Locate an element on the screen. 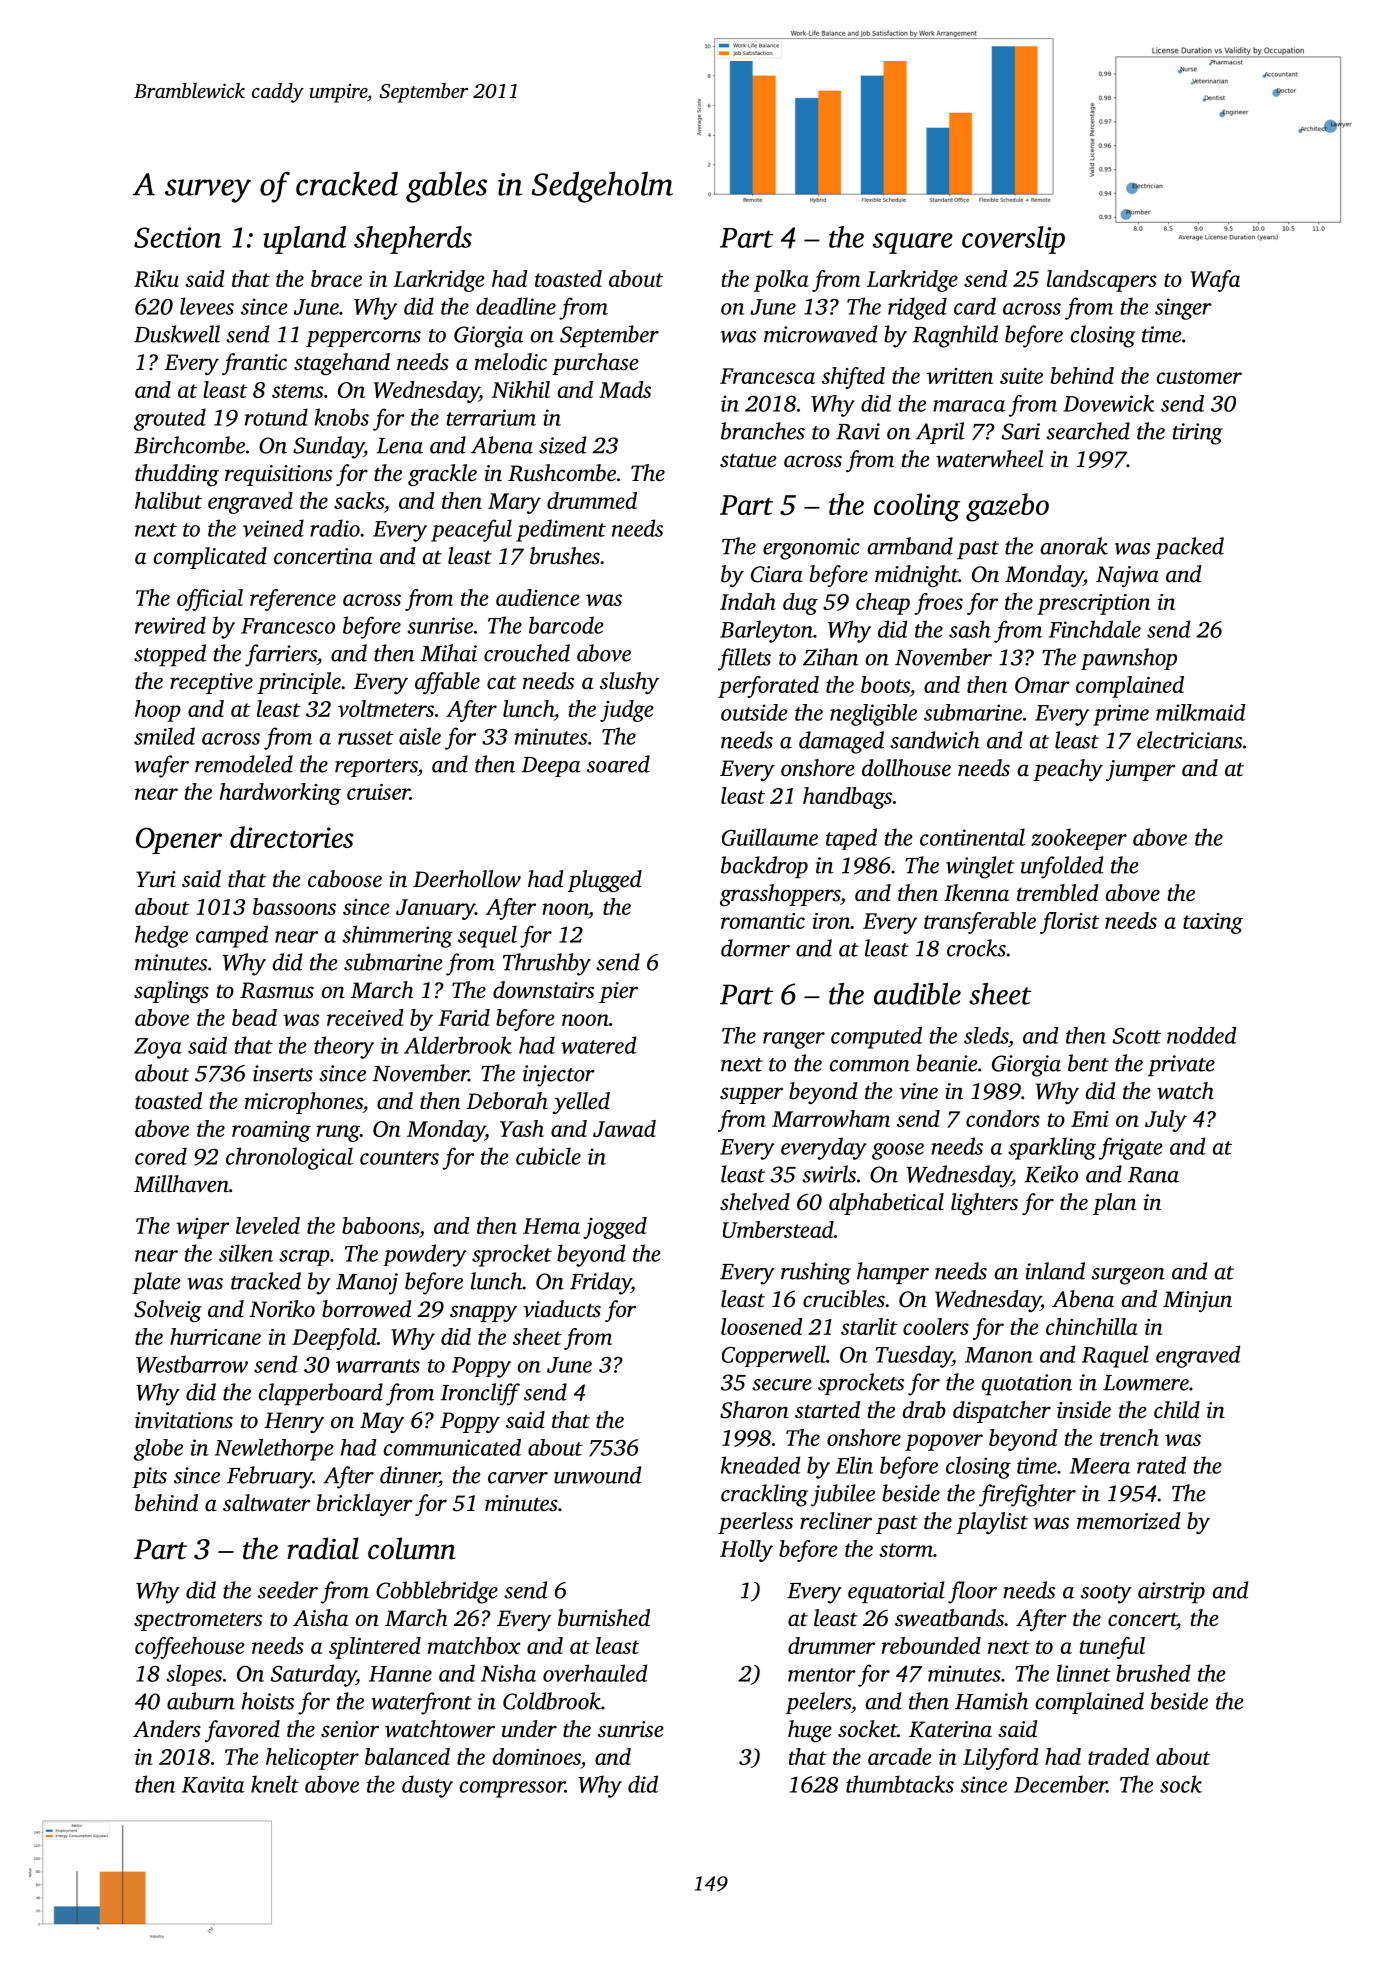  chinchilla is located at coordinates (1092, 1326).
